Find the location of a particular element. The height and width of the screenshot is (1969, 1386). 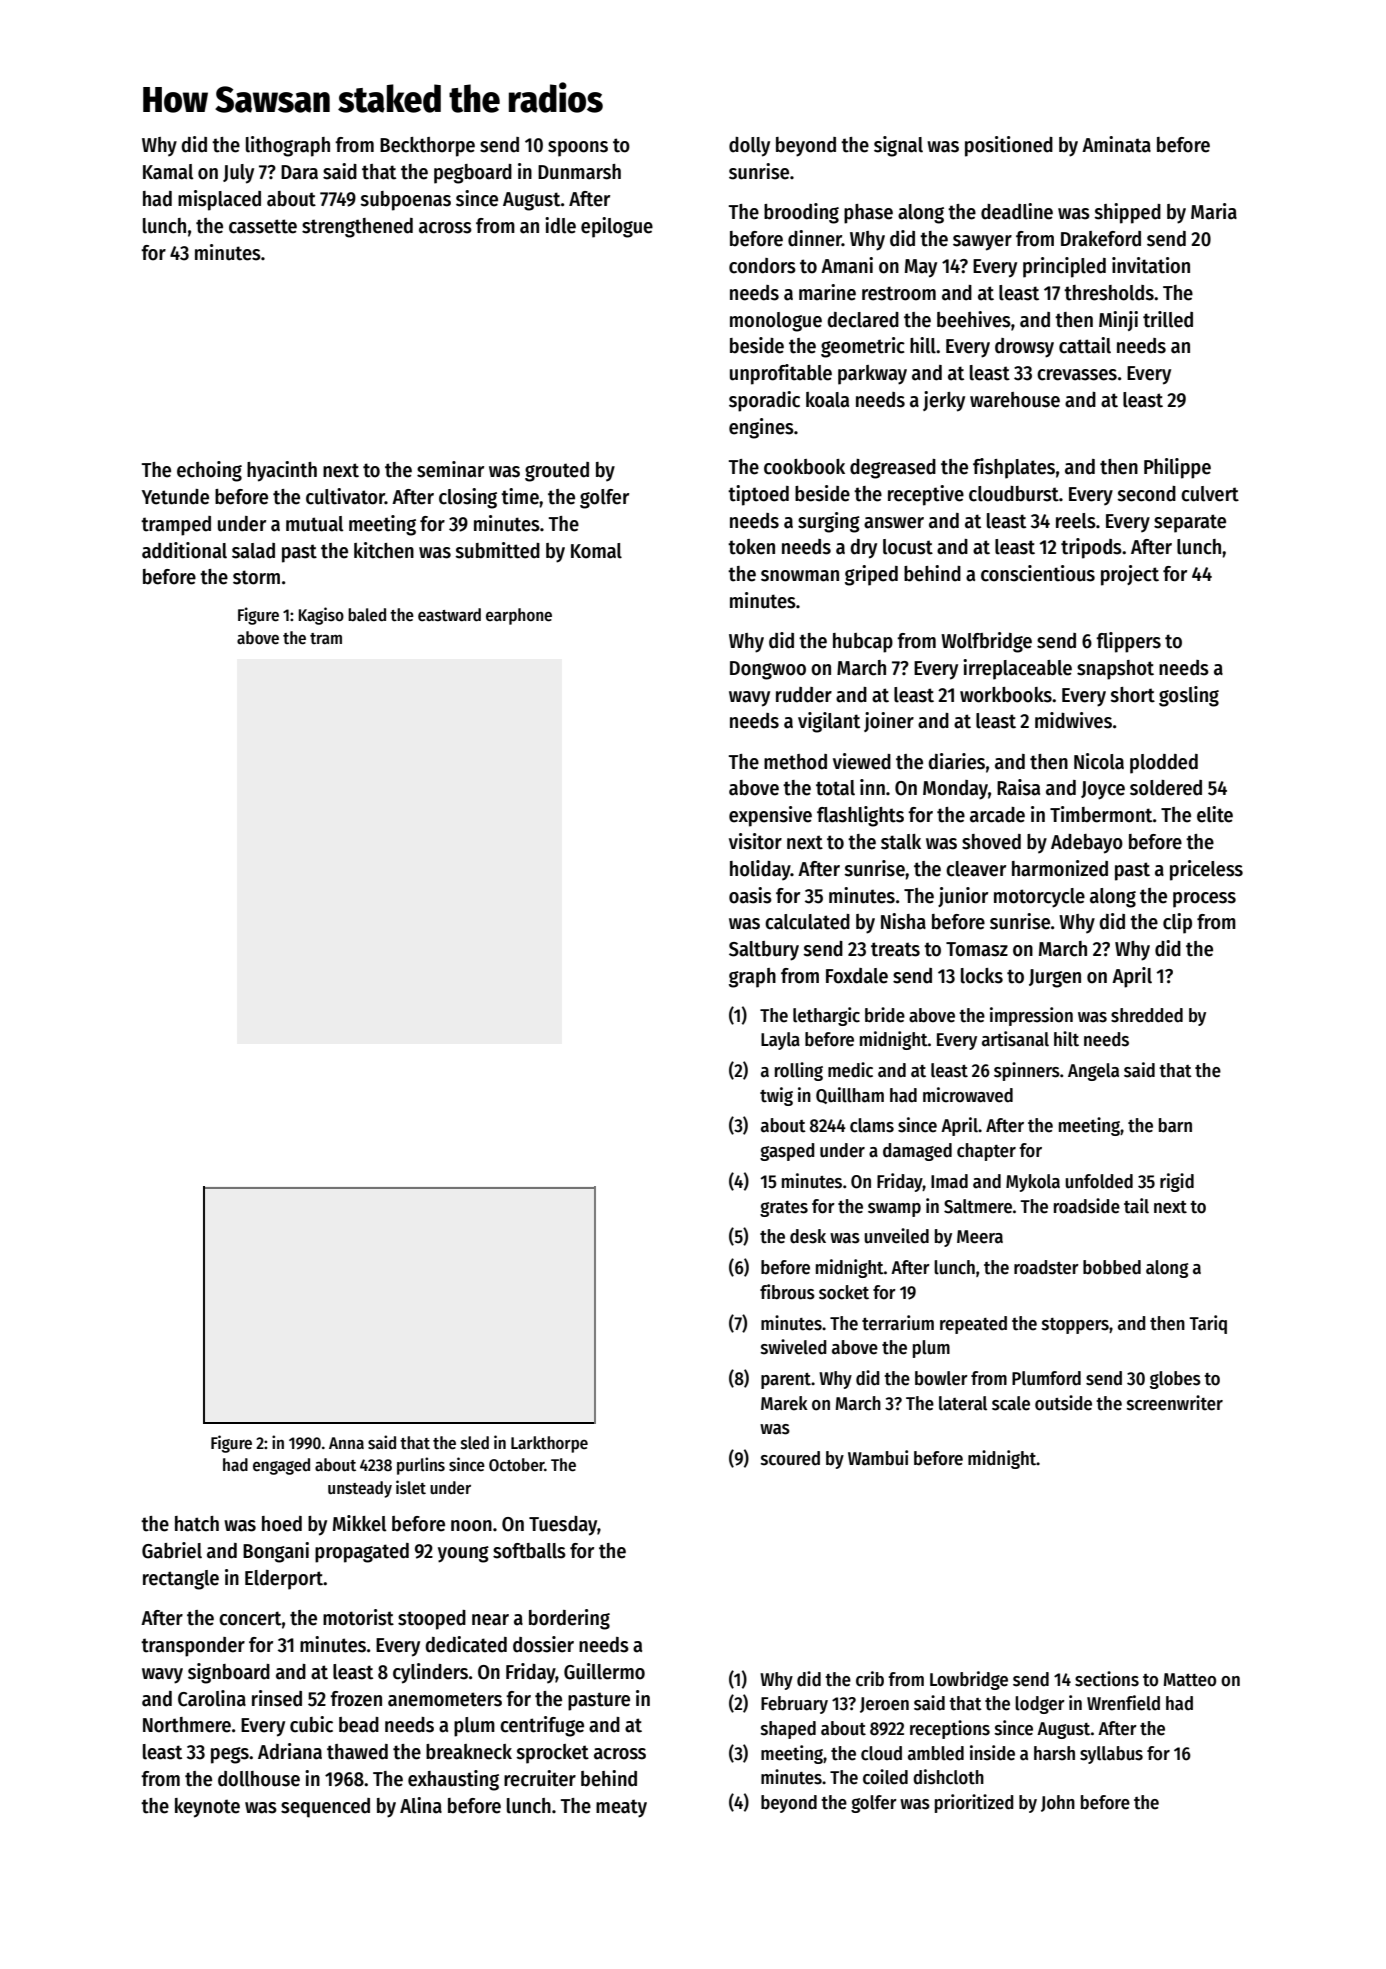

meaty is located at coordinates (621, 1808).
